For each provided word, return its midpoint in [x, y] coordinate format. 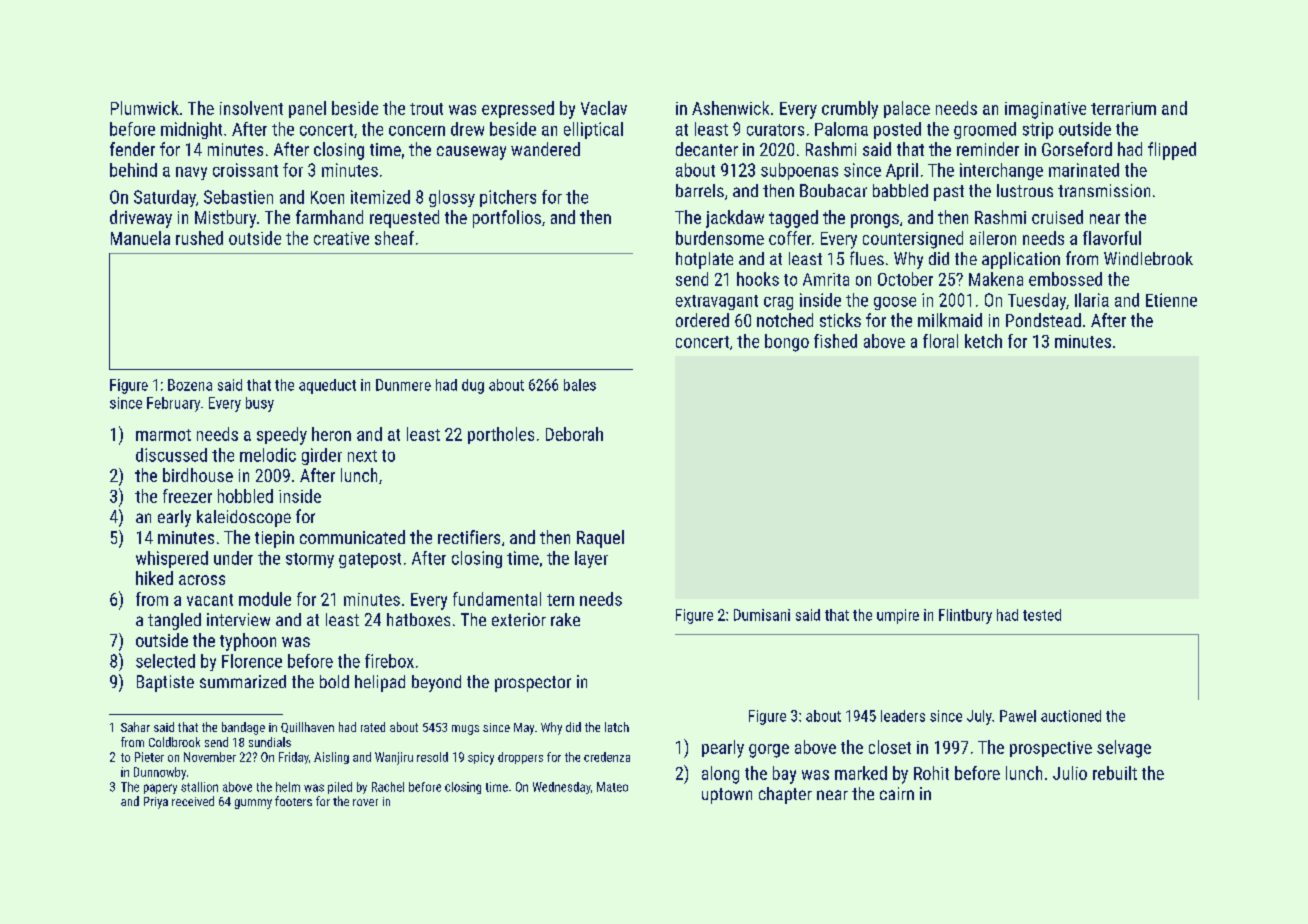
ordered [702, 320]
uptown [727, 796]
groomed [985, 130]
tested [1042, 615]
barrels [700, 190]
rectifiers [469, 537]
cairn [897, 793]
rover [365, 802]
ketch [983, 341]
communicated [352, 537]
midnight [191, 130]
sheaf [394, 238]
